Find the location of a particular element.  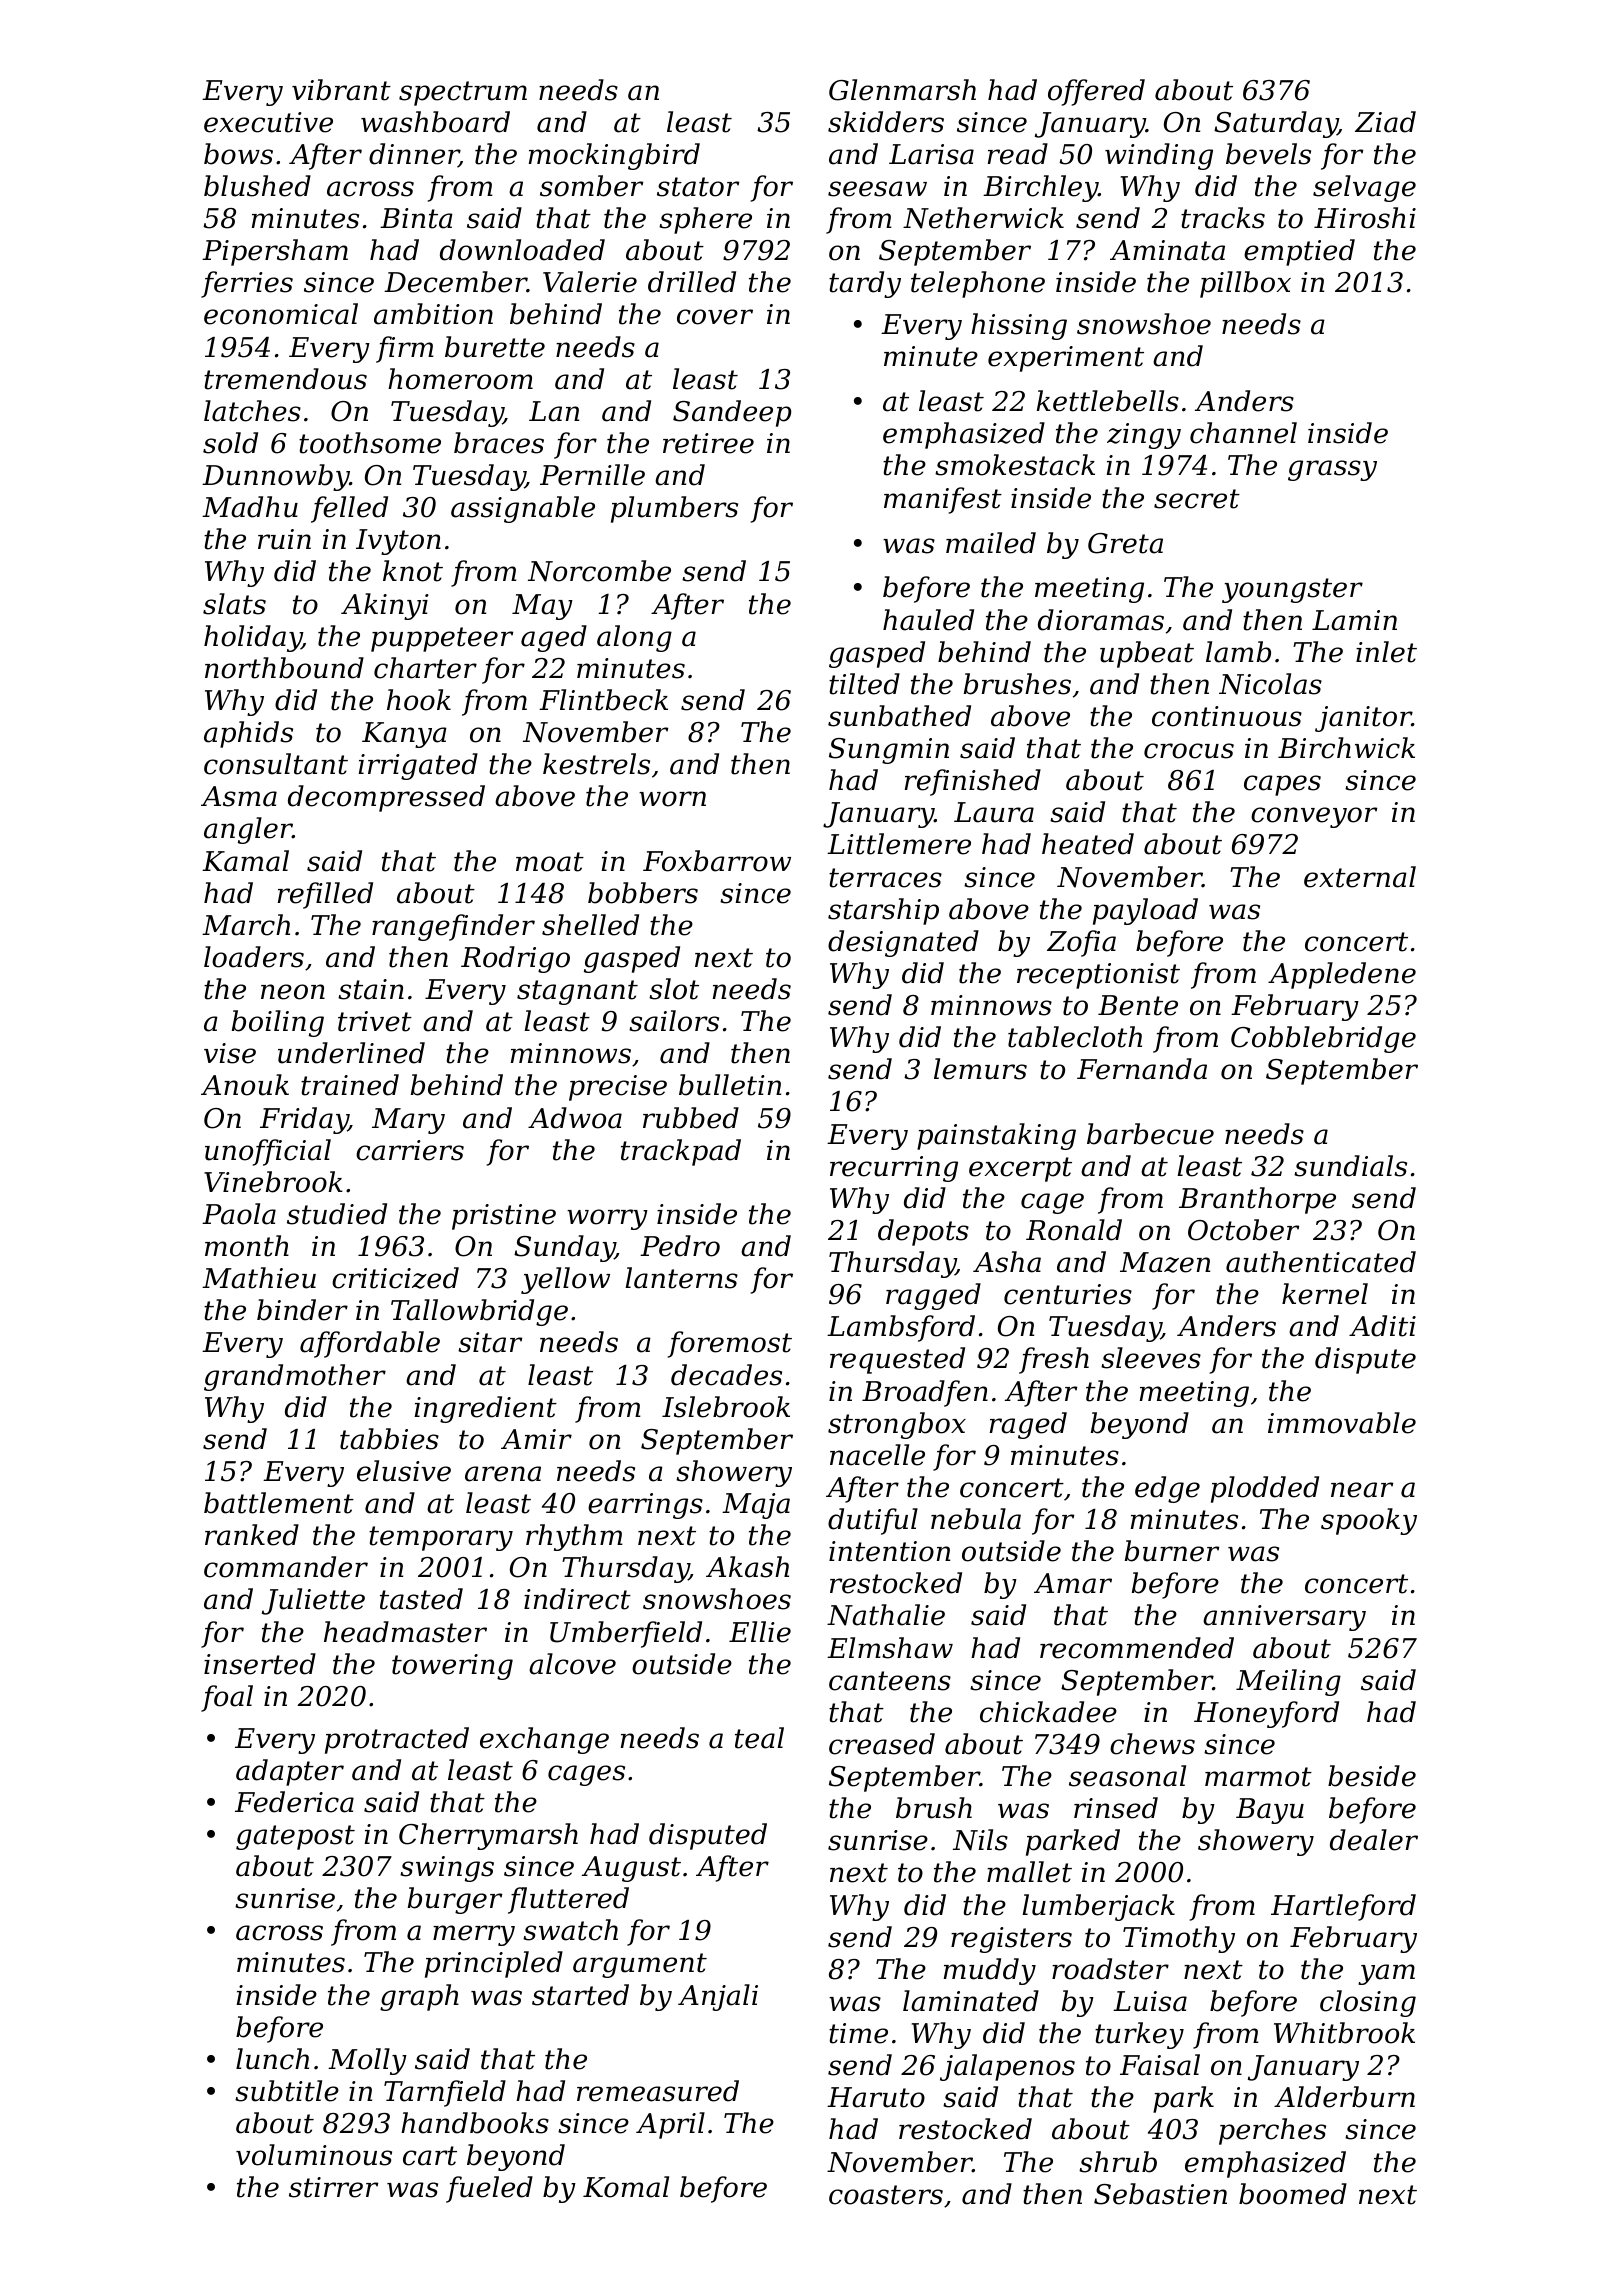

fresh is located at coordinates (1054, 1360).
